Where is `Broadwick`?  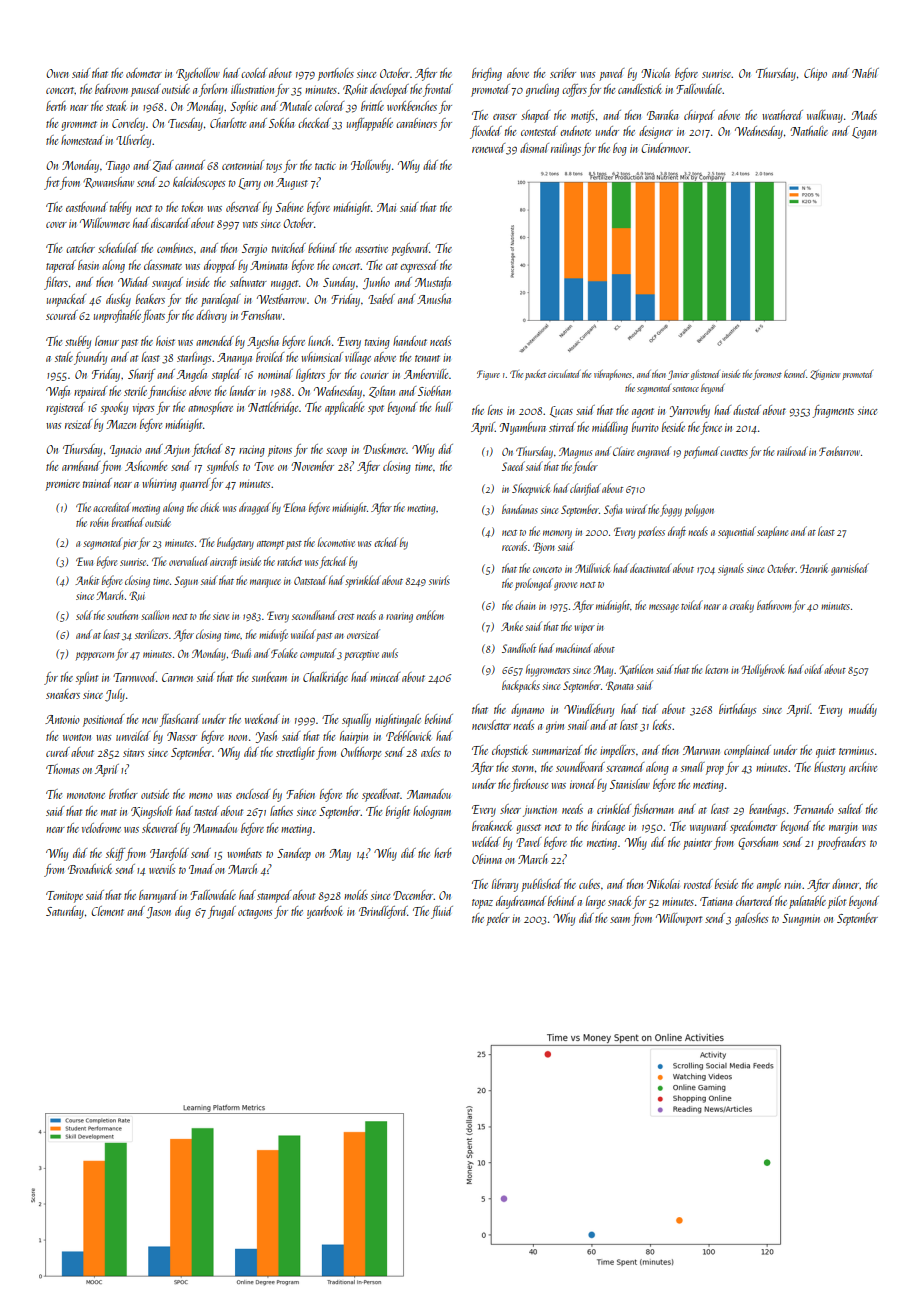
Broadwick is located at coordinates (90, 869).
